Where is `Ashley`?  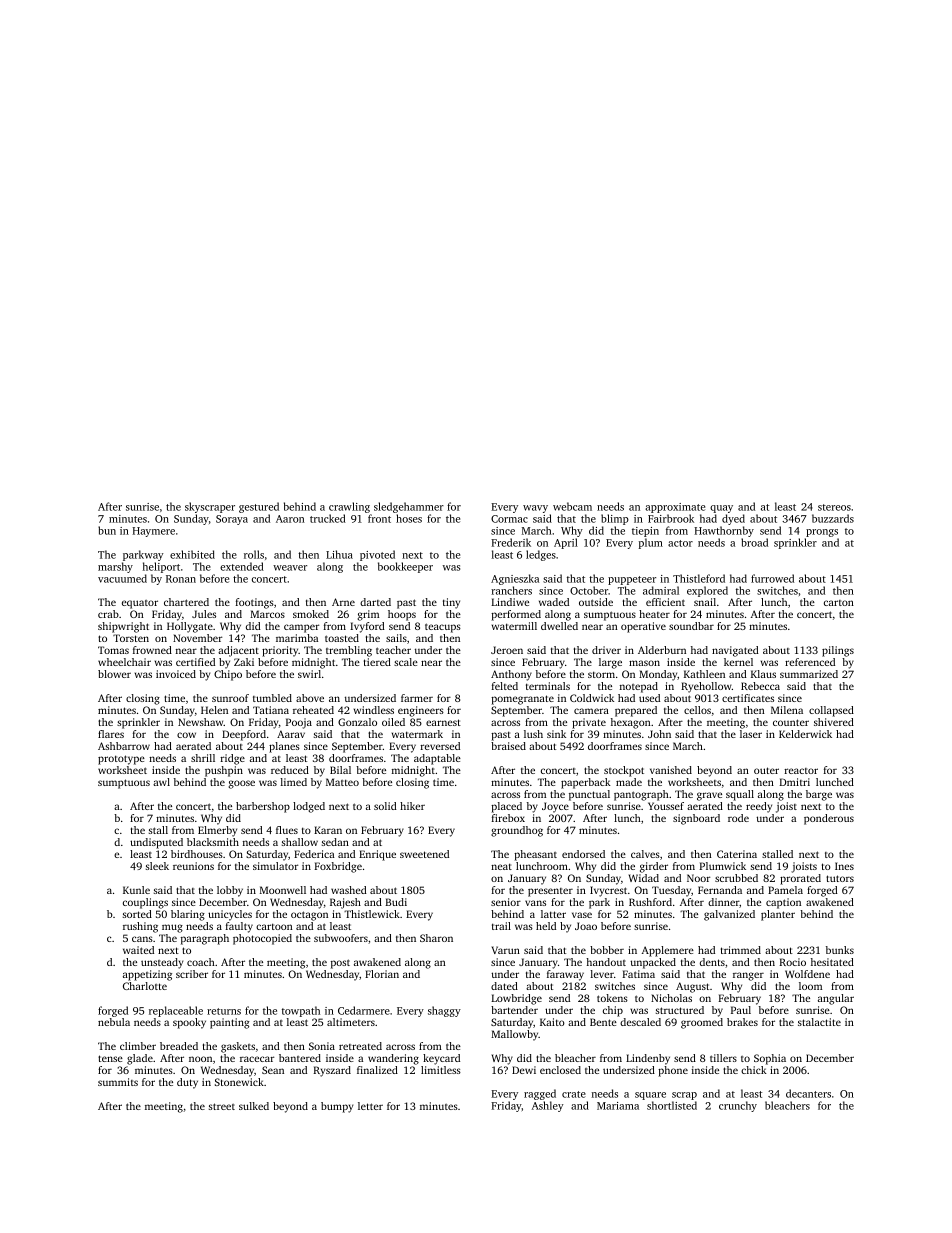
Ashley is located at coordinates (548, 1106).
